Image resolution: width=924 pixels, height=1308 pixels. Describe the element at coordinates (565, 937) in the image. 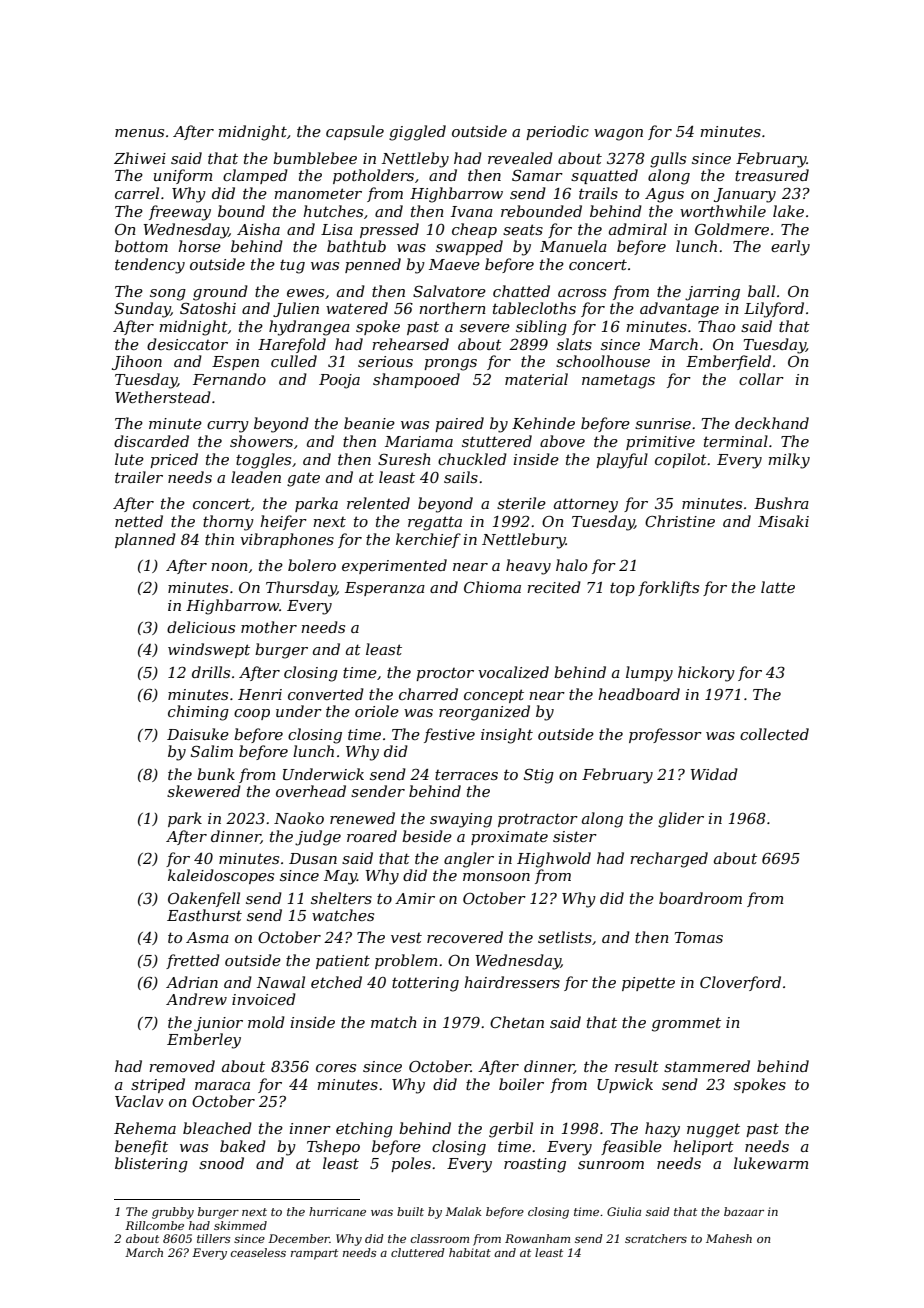

I see `setlists` at that location.
